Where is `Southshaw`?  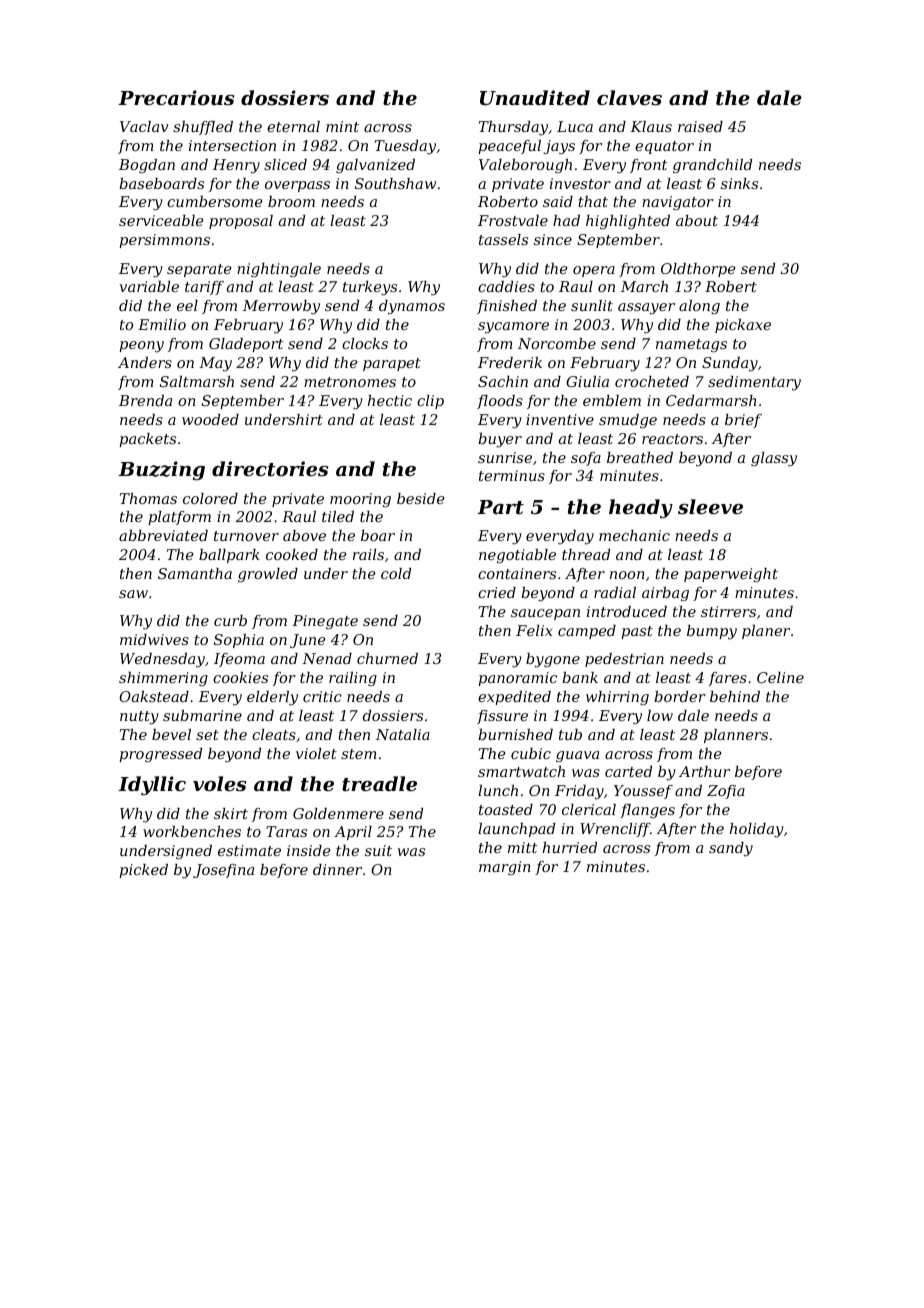
Southshaw is located at coordinates (395, 183).
